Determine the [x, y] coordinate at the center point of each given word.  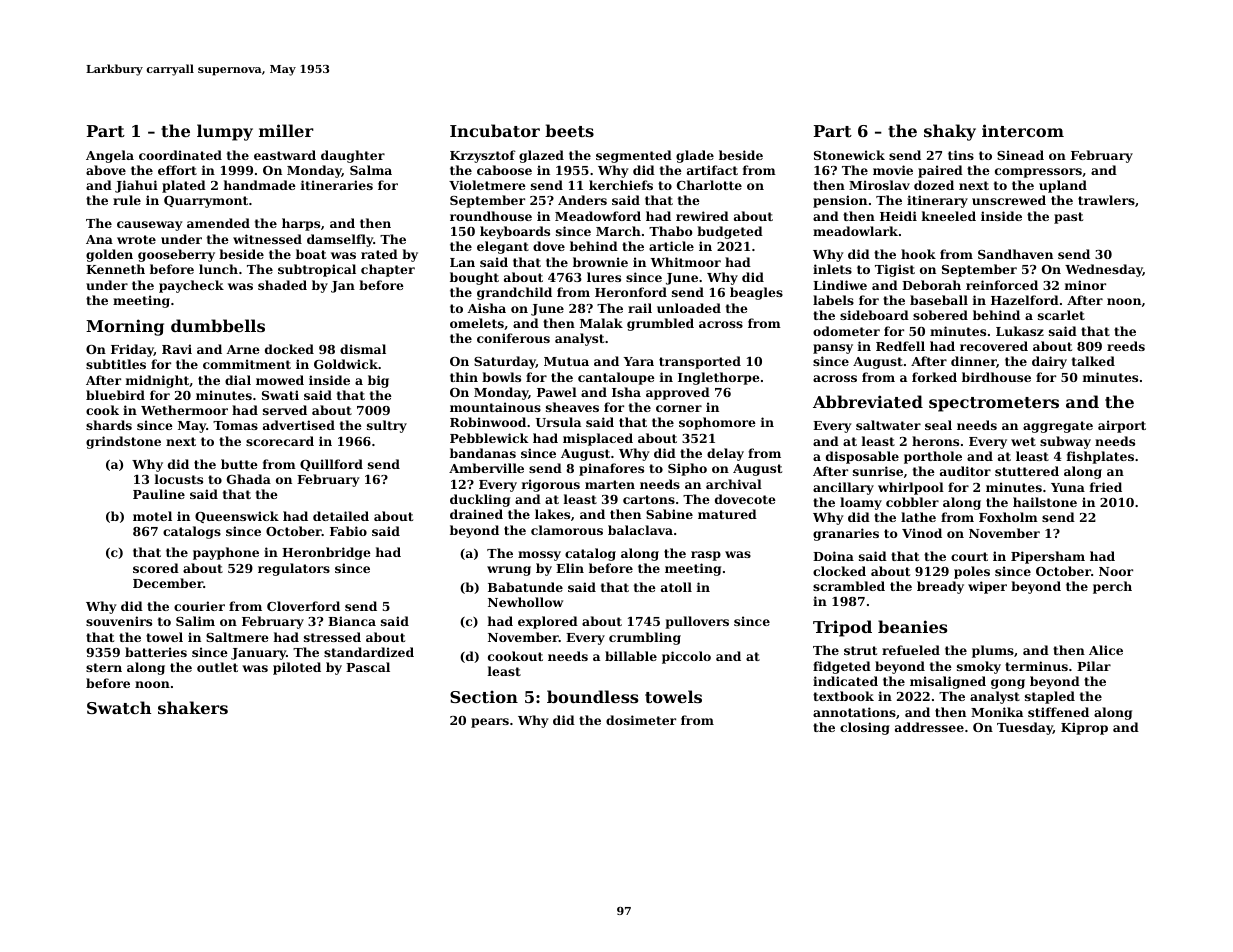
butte [239, 464]
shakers [193, 707]
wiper [987, 587]
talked [1093, 361]
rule [127, 200]
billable [631, 656]
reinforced [1002, 285]
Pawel [557, 392]
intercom [1023, 130]
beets [569, 130]
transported [700, 362]
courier [199, 606]
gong [1008, 684]
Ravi [177, 349]
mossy [539, 556]
